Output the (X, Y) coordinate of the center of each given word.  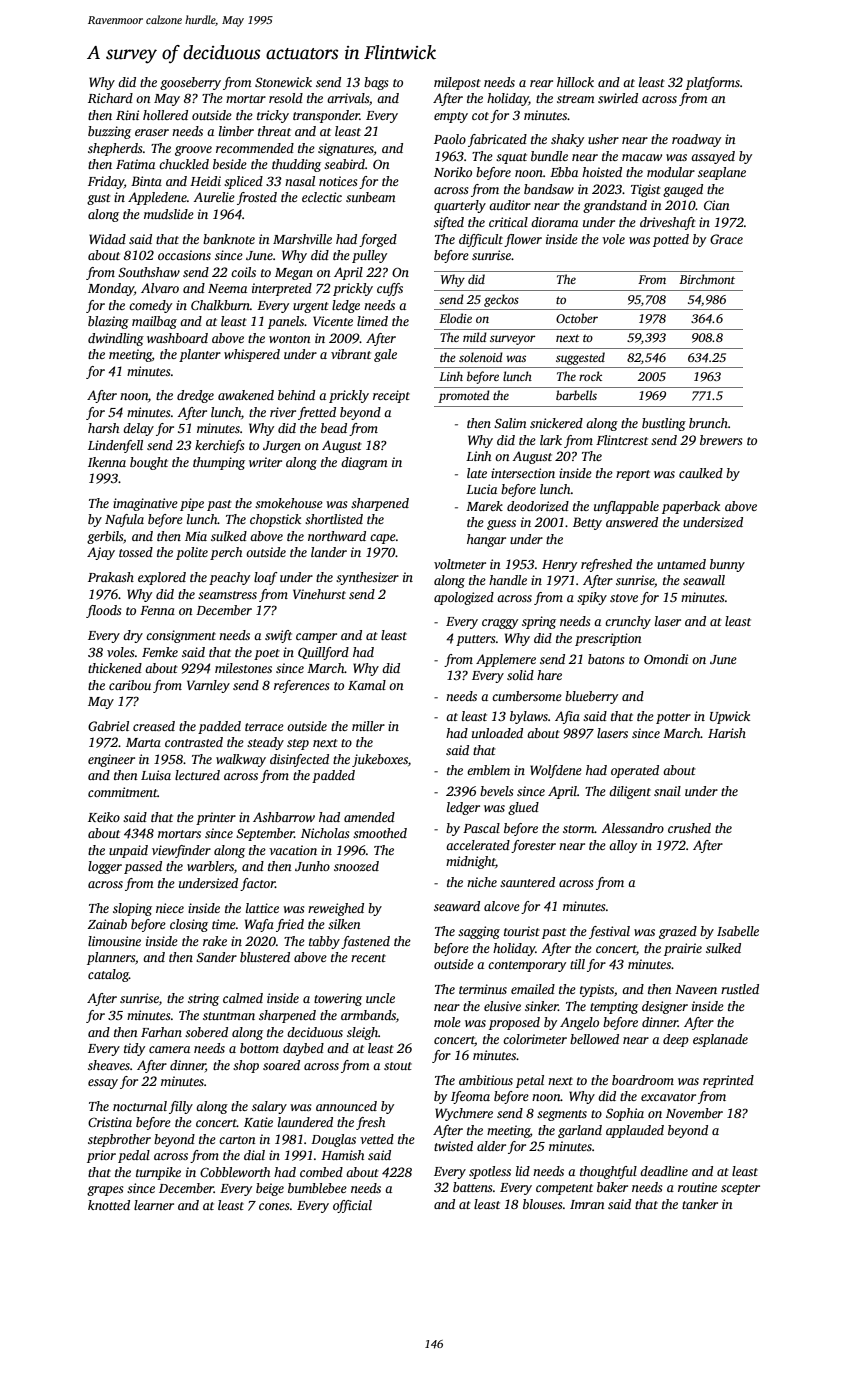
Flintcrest (622, 440)
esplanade (720, 1040)
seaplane (722, 173)
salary (269, 1107)
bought (149, 463)
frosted (257, 198)
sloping (132, 909)
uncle (380, 998)
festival (609, 932)
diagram (364, 463)
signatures (346, 149)
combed (321, 1172)
